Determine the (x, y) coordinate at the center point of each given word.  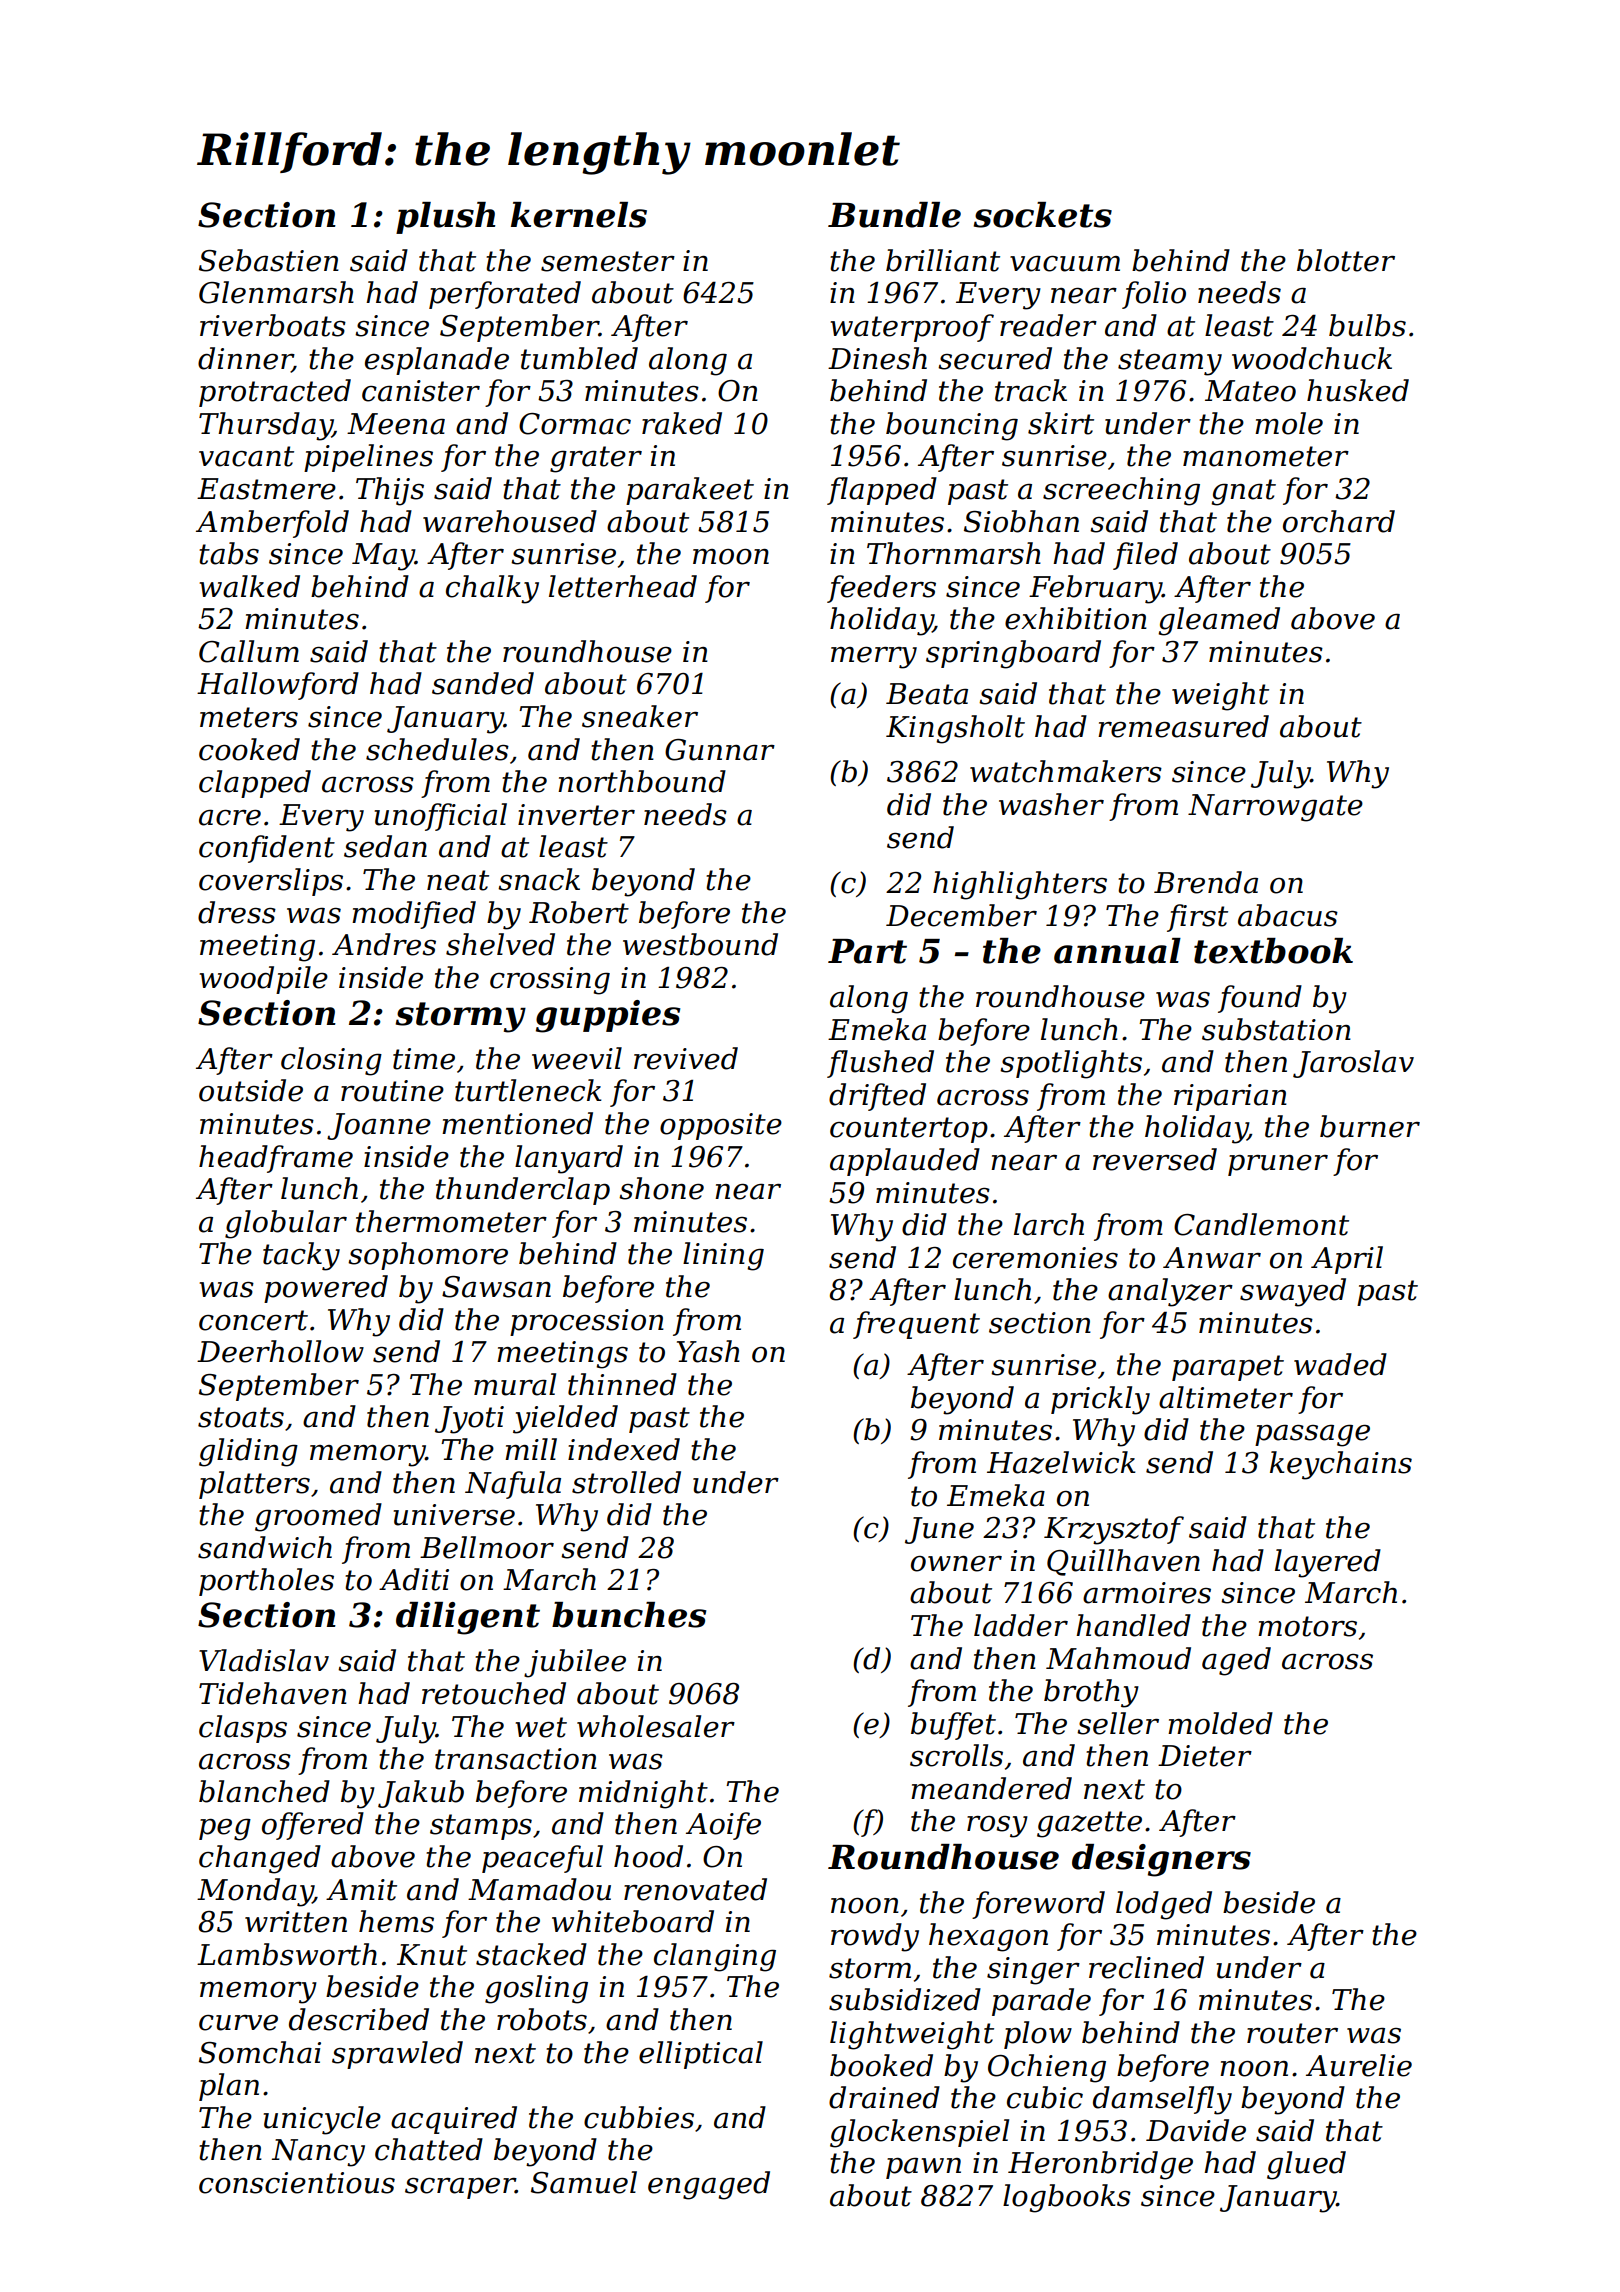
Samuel (584, 2182)
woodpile (263, 980)
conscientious (297, 2183)
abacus (1288, 915)
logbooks (1067, 2198)
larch (1049, 1224)
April (1347, 1260)
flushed (880, 1064)
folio (1154, 295)
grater (596, 459)
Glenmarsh (276, 292)
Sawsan (496, 1287)
